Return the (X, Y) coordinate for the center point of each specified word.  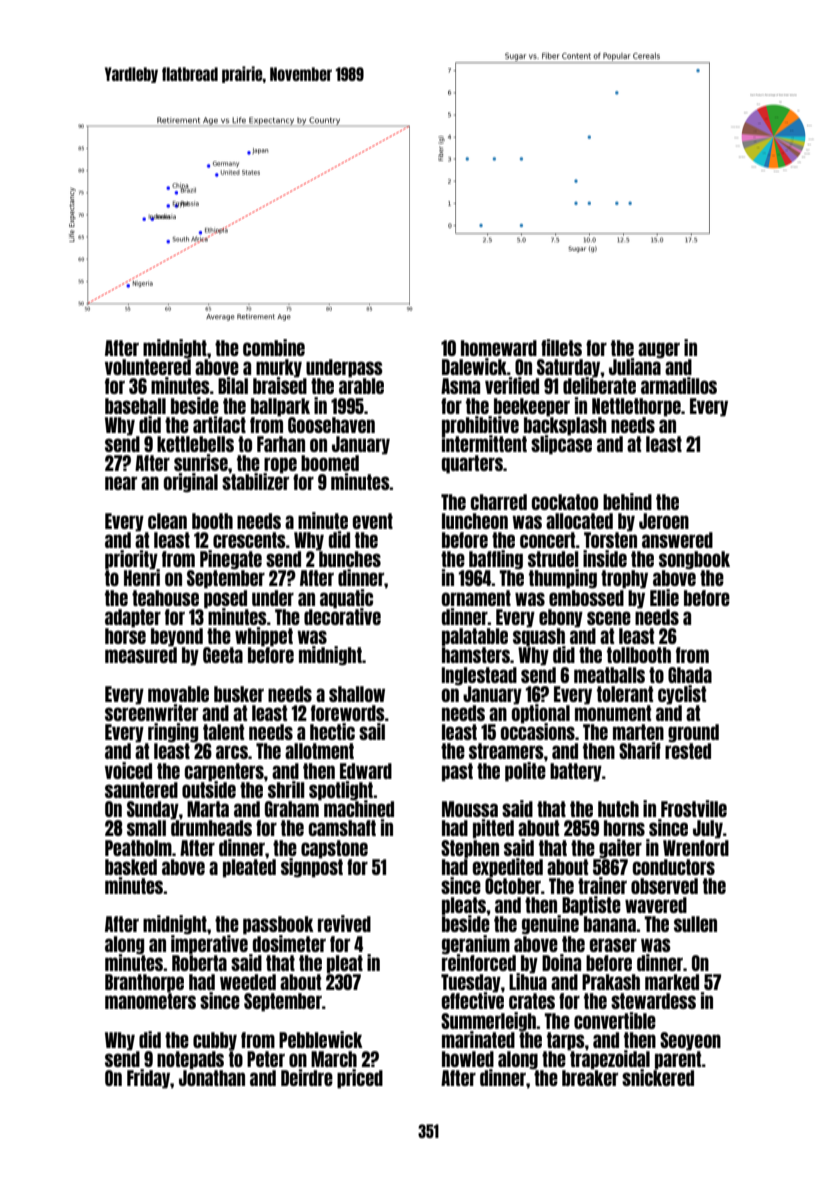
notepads (190, 1060)
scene (609, 618)
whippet (264, 637)
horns (624, 828)
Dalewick (474, 366)
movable (178, 694)
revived (344, 923)
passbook (278, 925)
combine (274, 347)
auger (659, 350)
